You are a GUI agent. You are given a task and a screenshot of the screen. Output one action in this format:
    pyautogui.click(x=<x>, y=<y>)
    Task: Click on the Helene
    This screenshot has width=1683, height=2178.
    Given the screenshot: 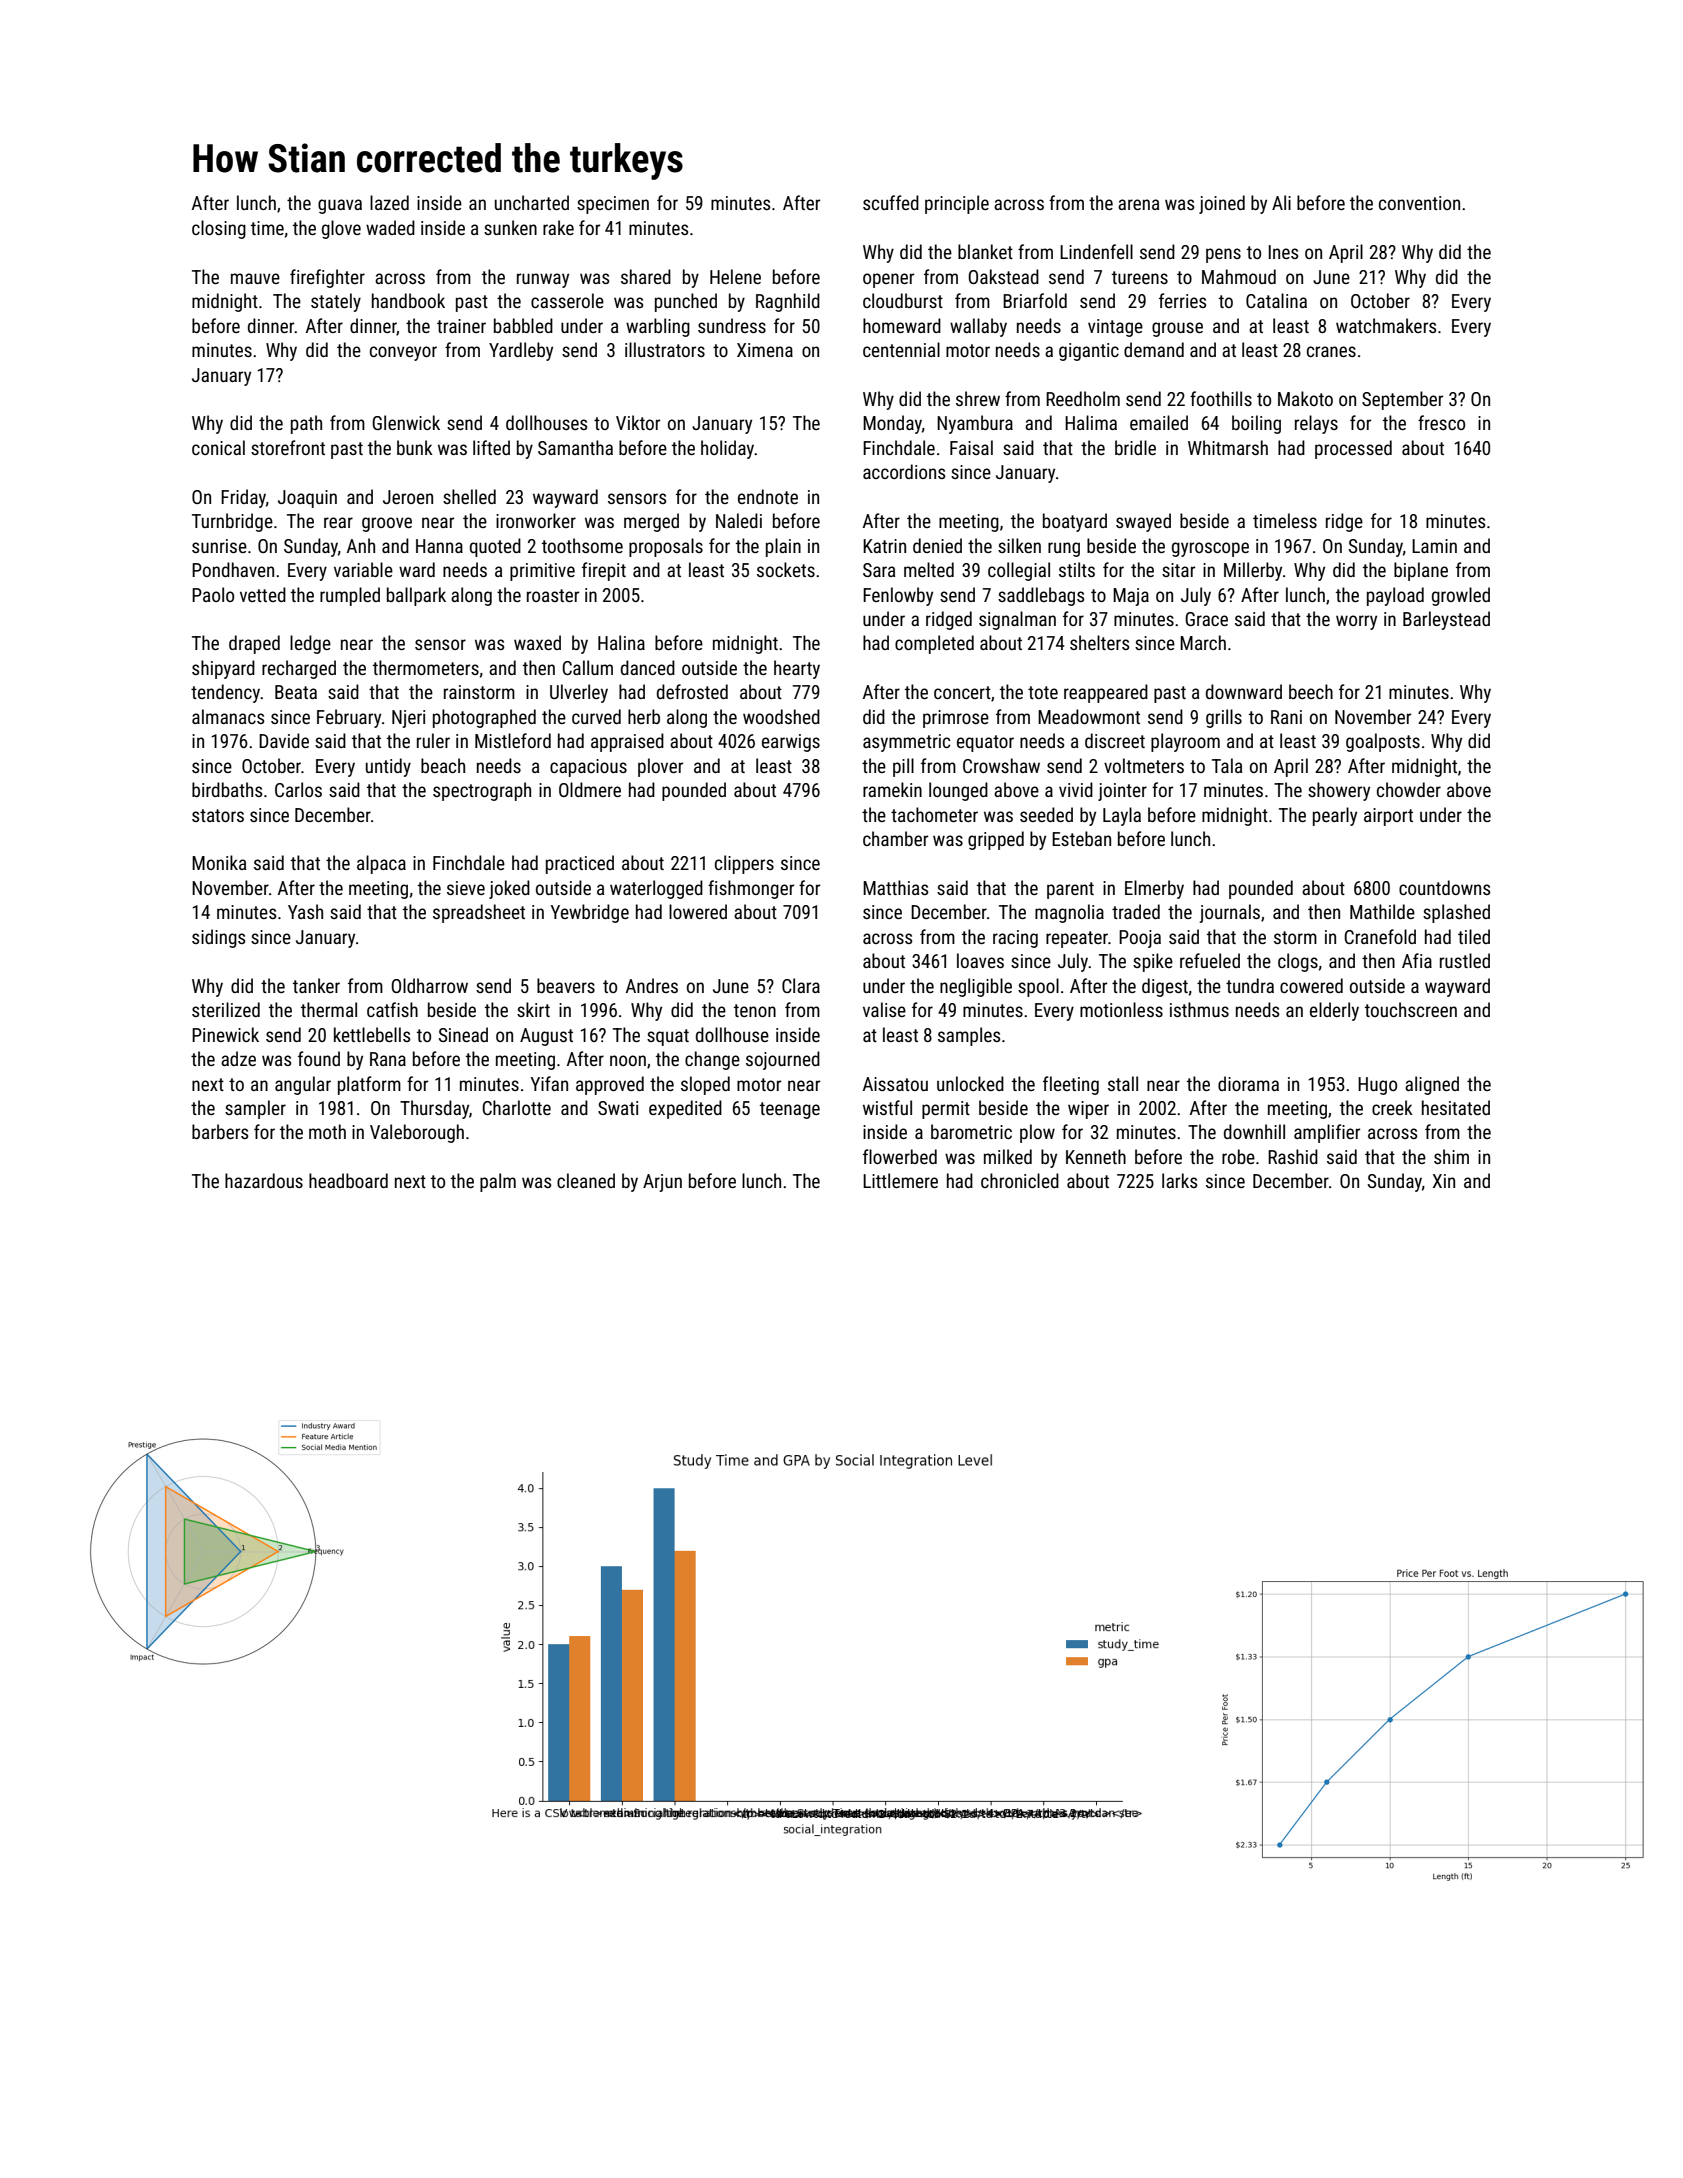 What is the action you would take?
    pyautogui.click(x=735, y=276)
